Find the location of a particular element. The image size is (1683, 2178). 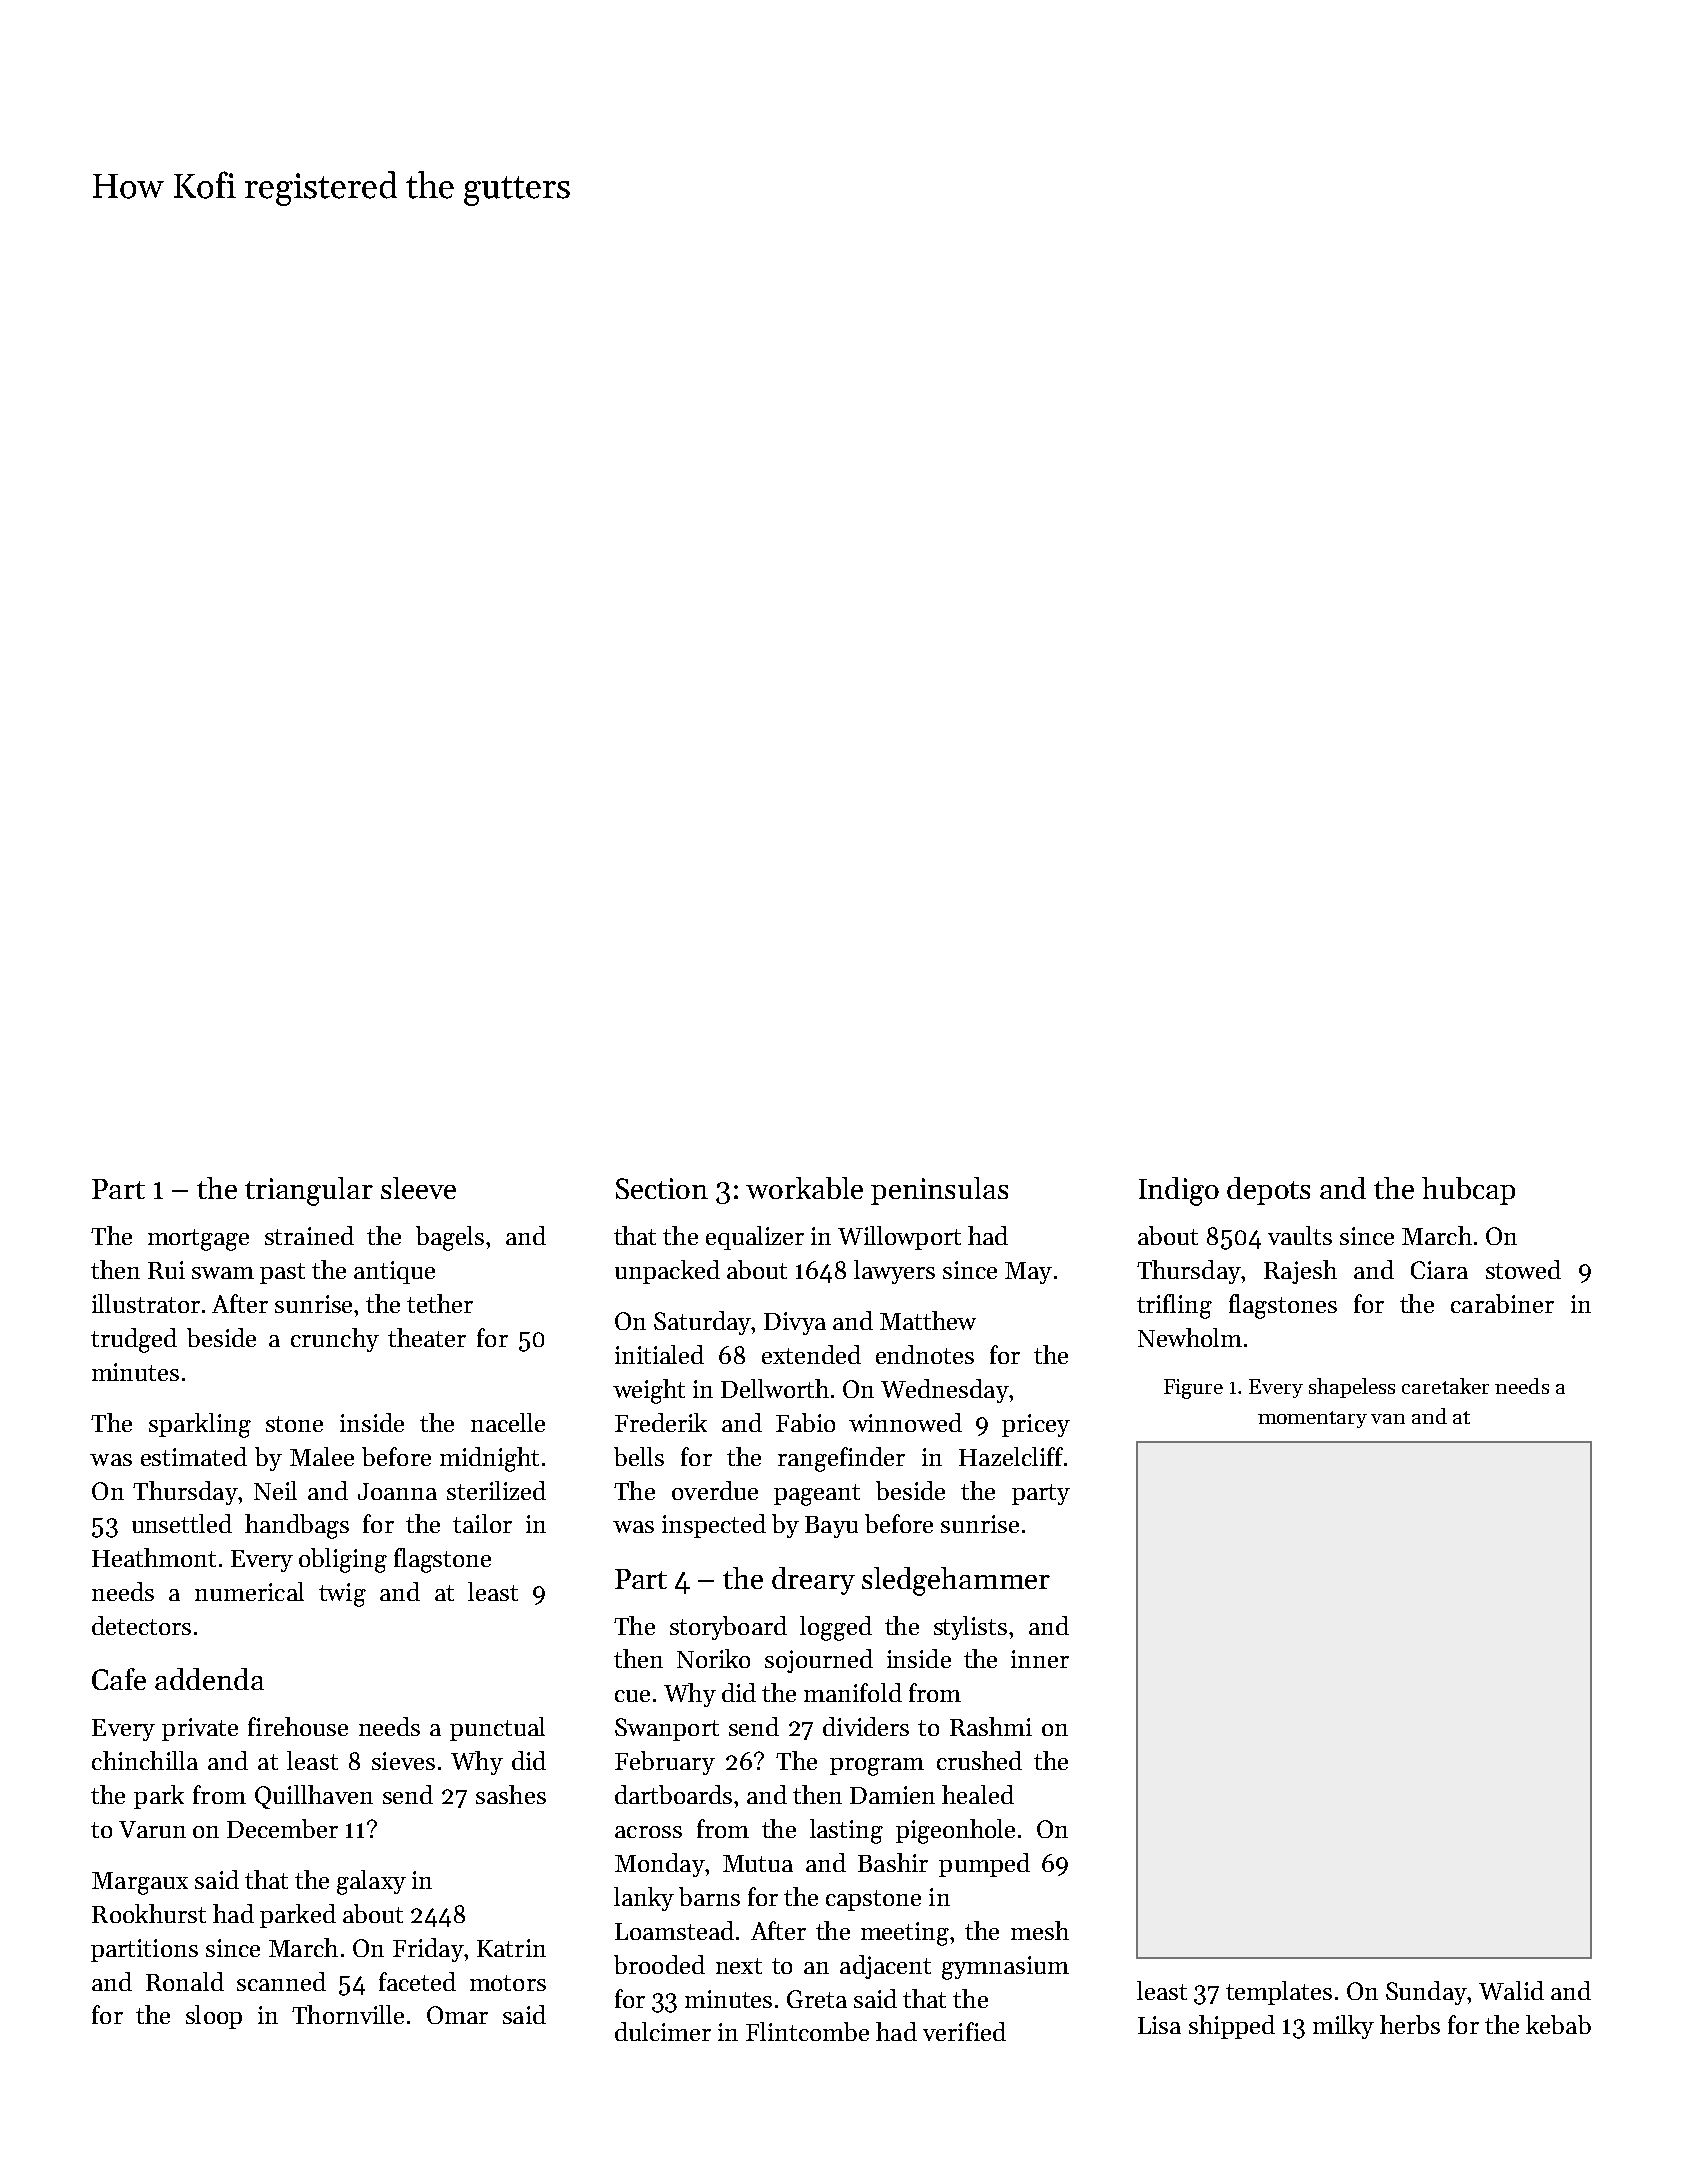

Bashir is located at coordinates (893, 1862).
